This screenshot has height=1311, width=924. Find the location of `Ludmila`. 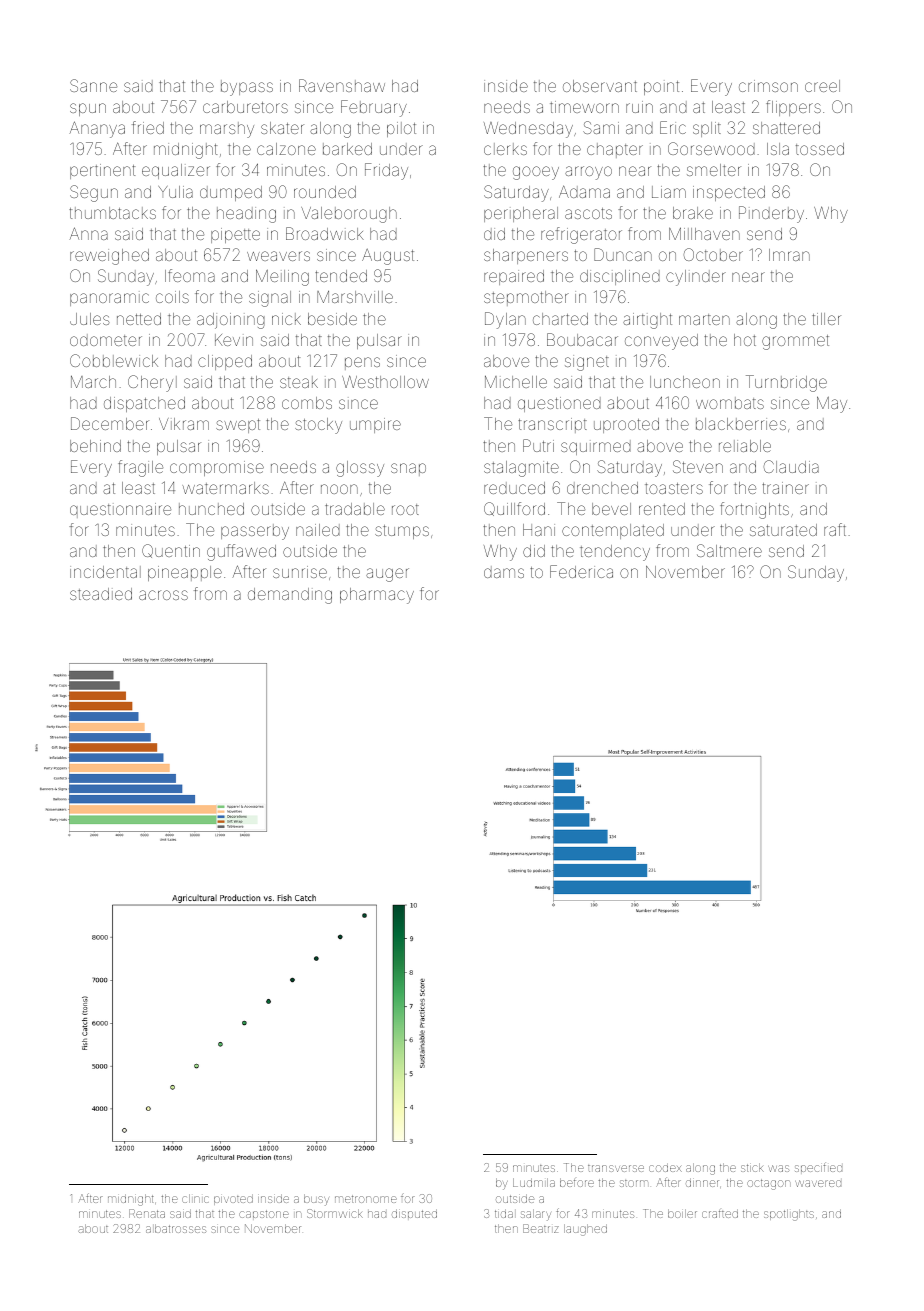

Ludmila is located at coordinates (534, 1182).
